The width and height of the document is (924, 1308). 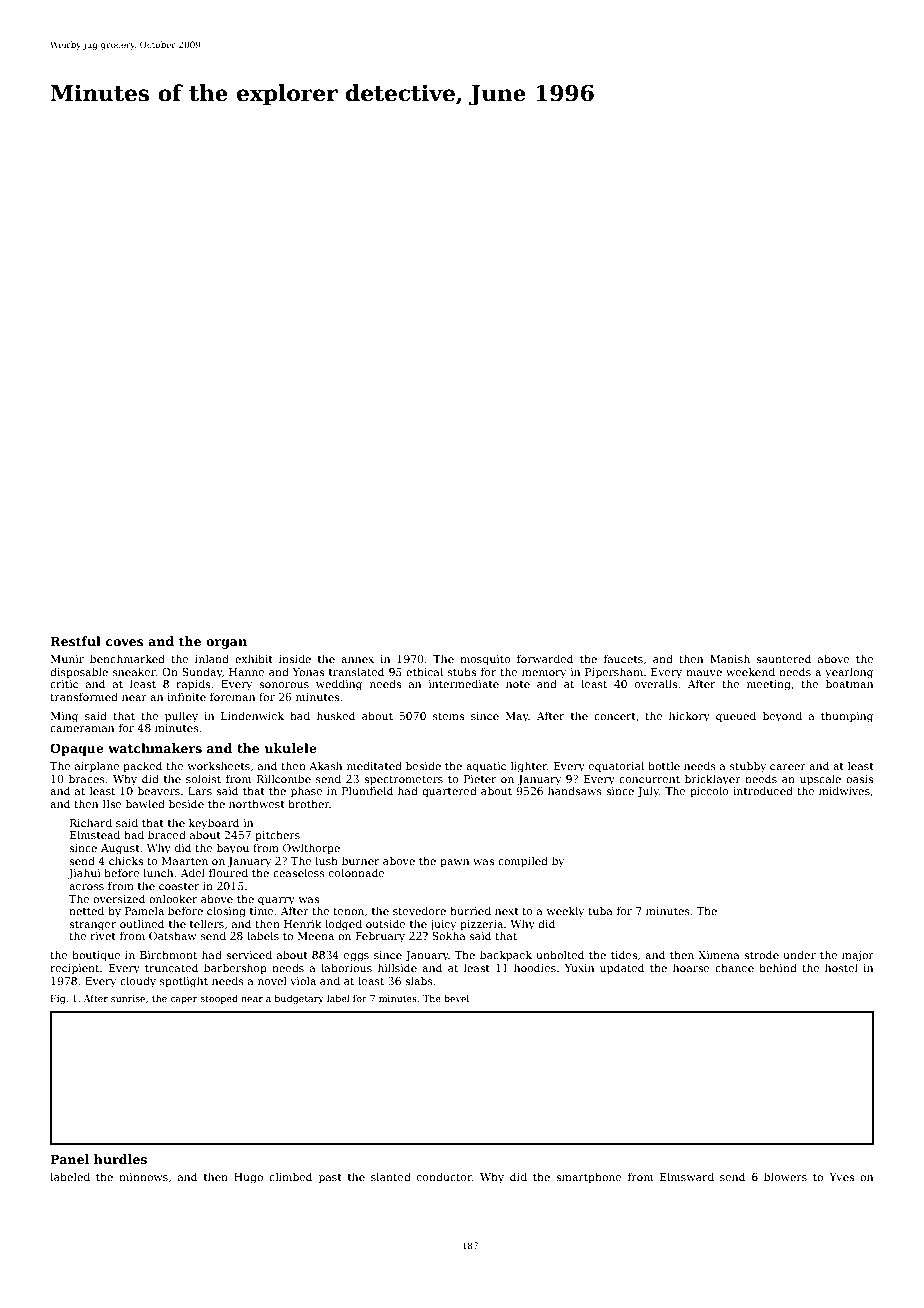 What do you see at coordinates (120, 1159) in the document?
I see `hurdles` at bounding box center [120, 1159].
